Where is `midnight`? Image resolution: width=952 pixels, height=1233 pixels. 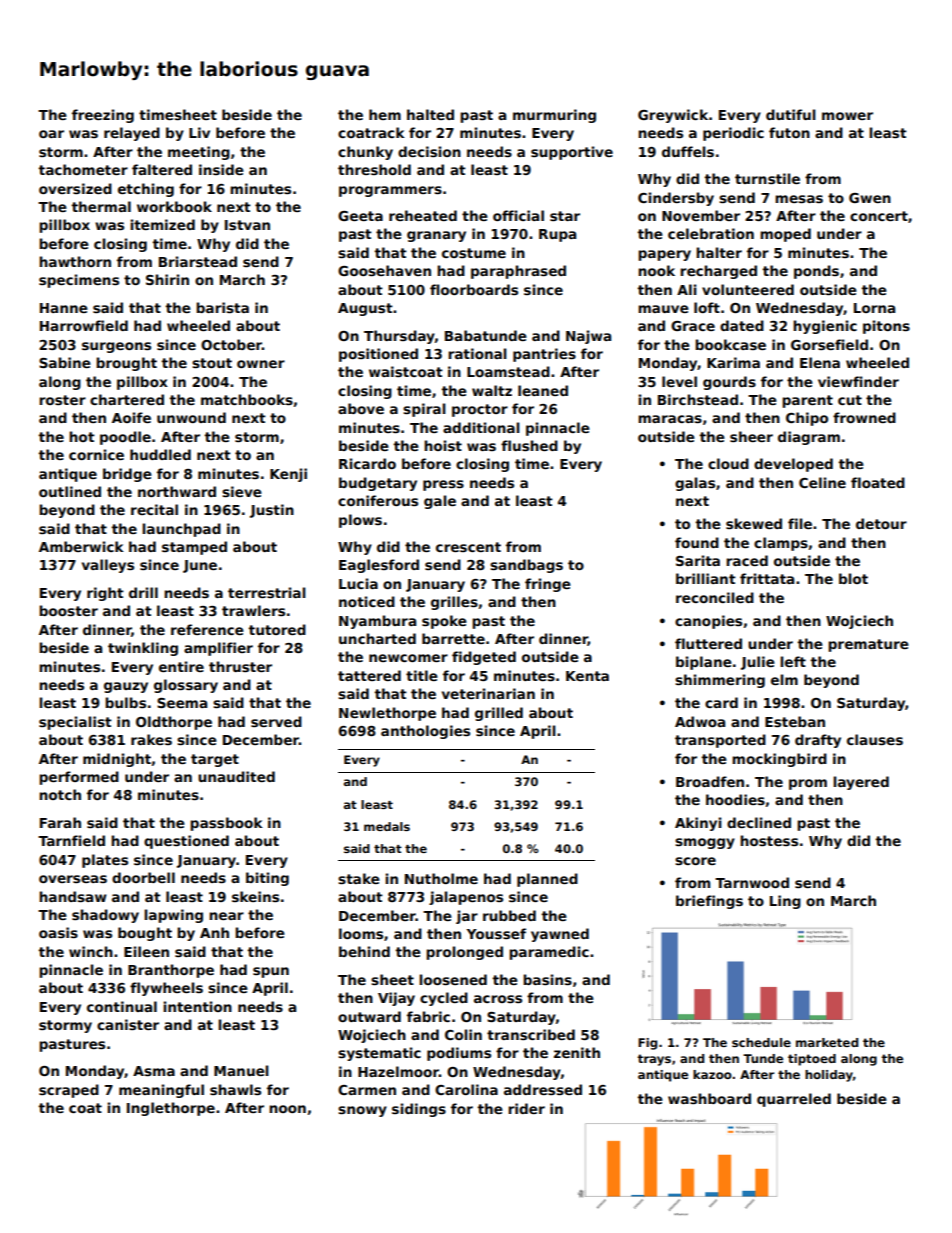 midnight is located at coordinates (117, 760).
